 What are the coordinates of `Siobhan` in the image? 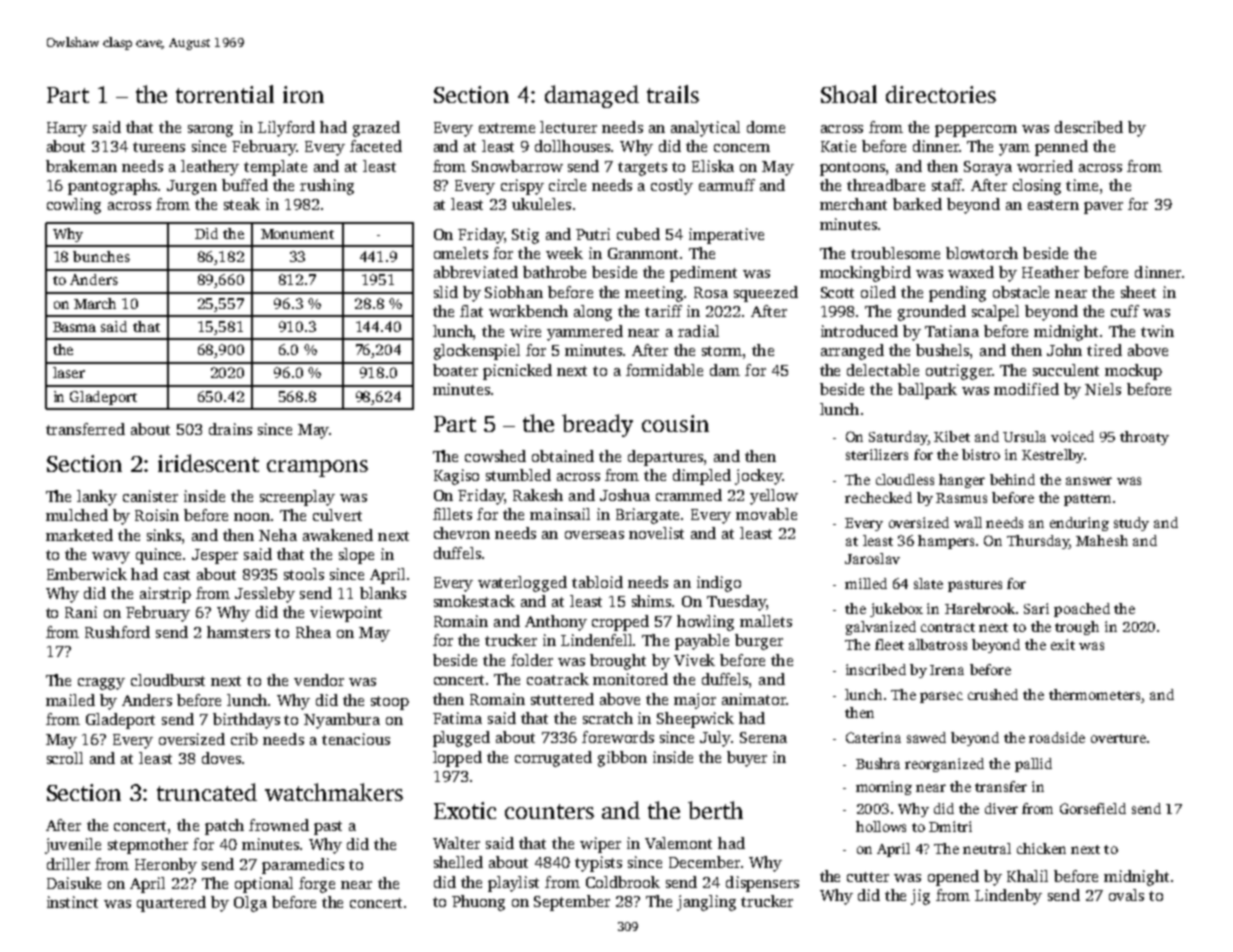 It's located at (514, 292).
